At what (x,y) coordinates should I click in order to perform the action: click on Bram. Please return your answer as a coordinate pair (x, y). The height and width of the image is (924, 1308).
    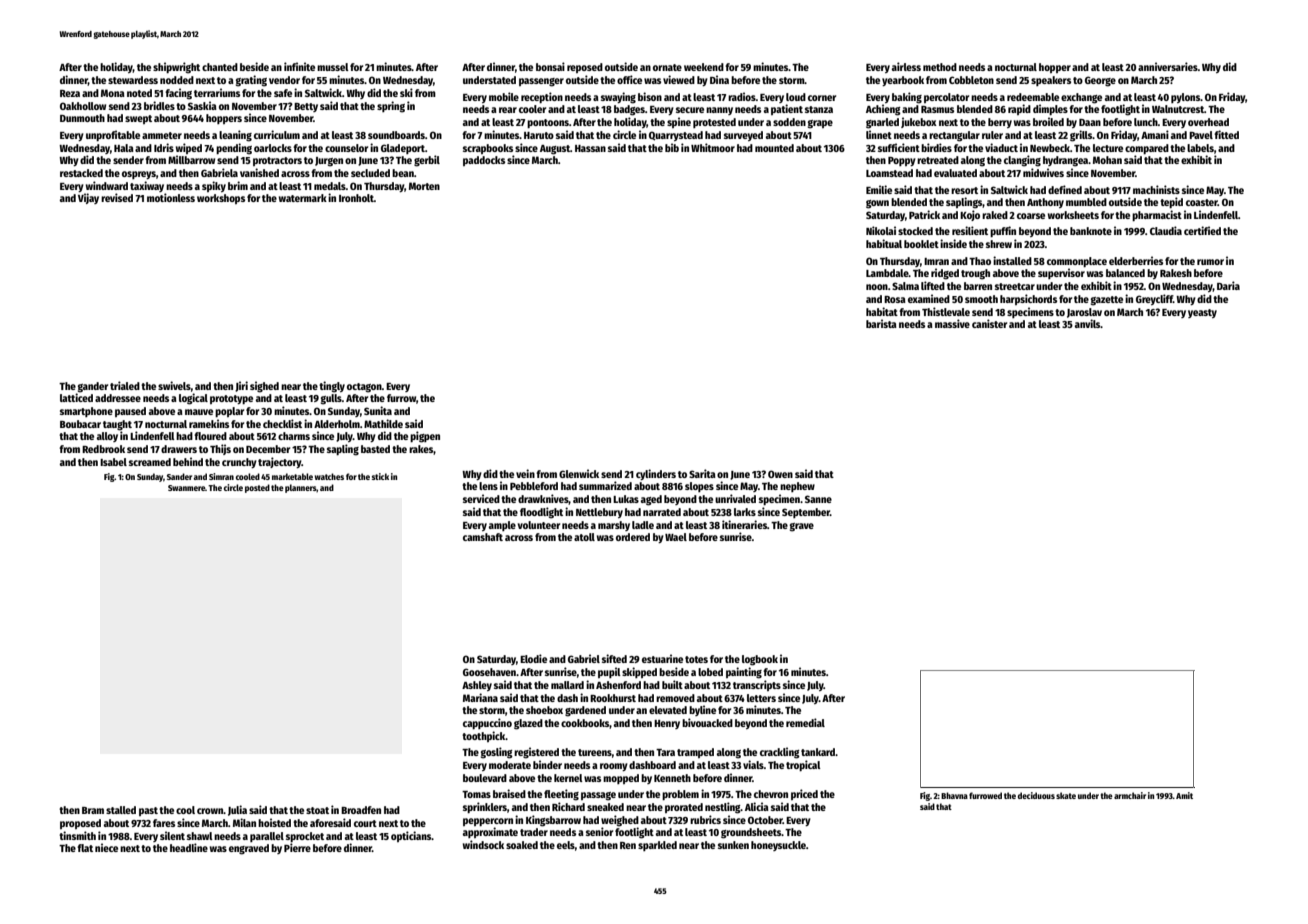
    Looking at the image, I should click on (93, 810).
